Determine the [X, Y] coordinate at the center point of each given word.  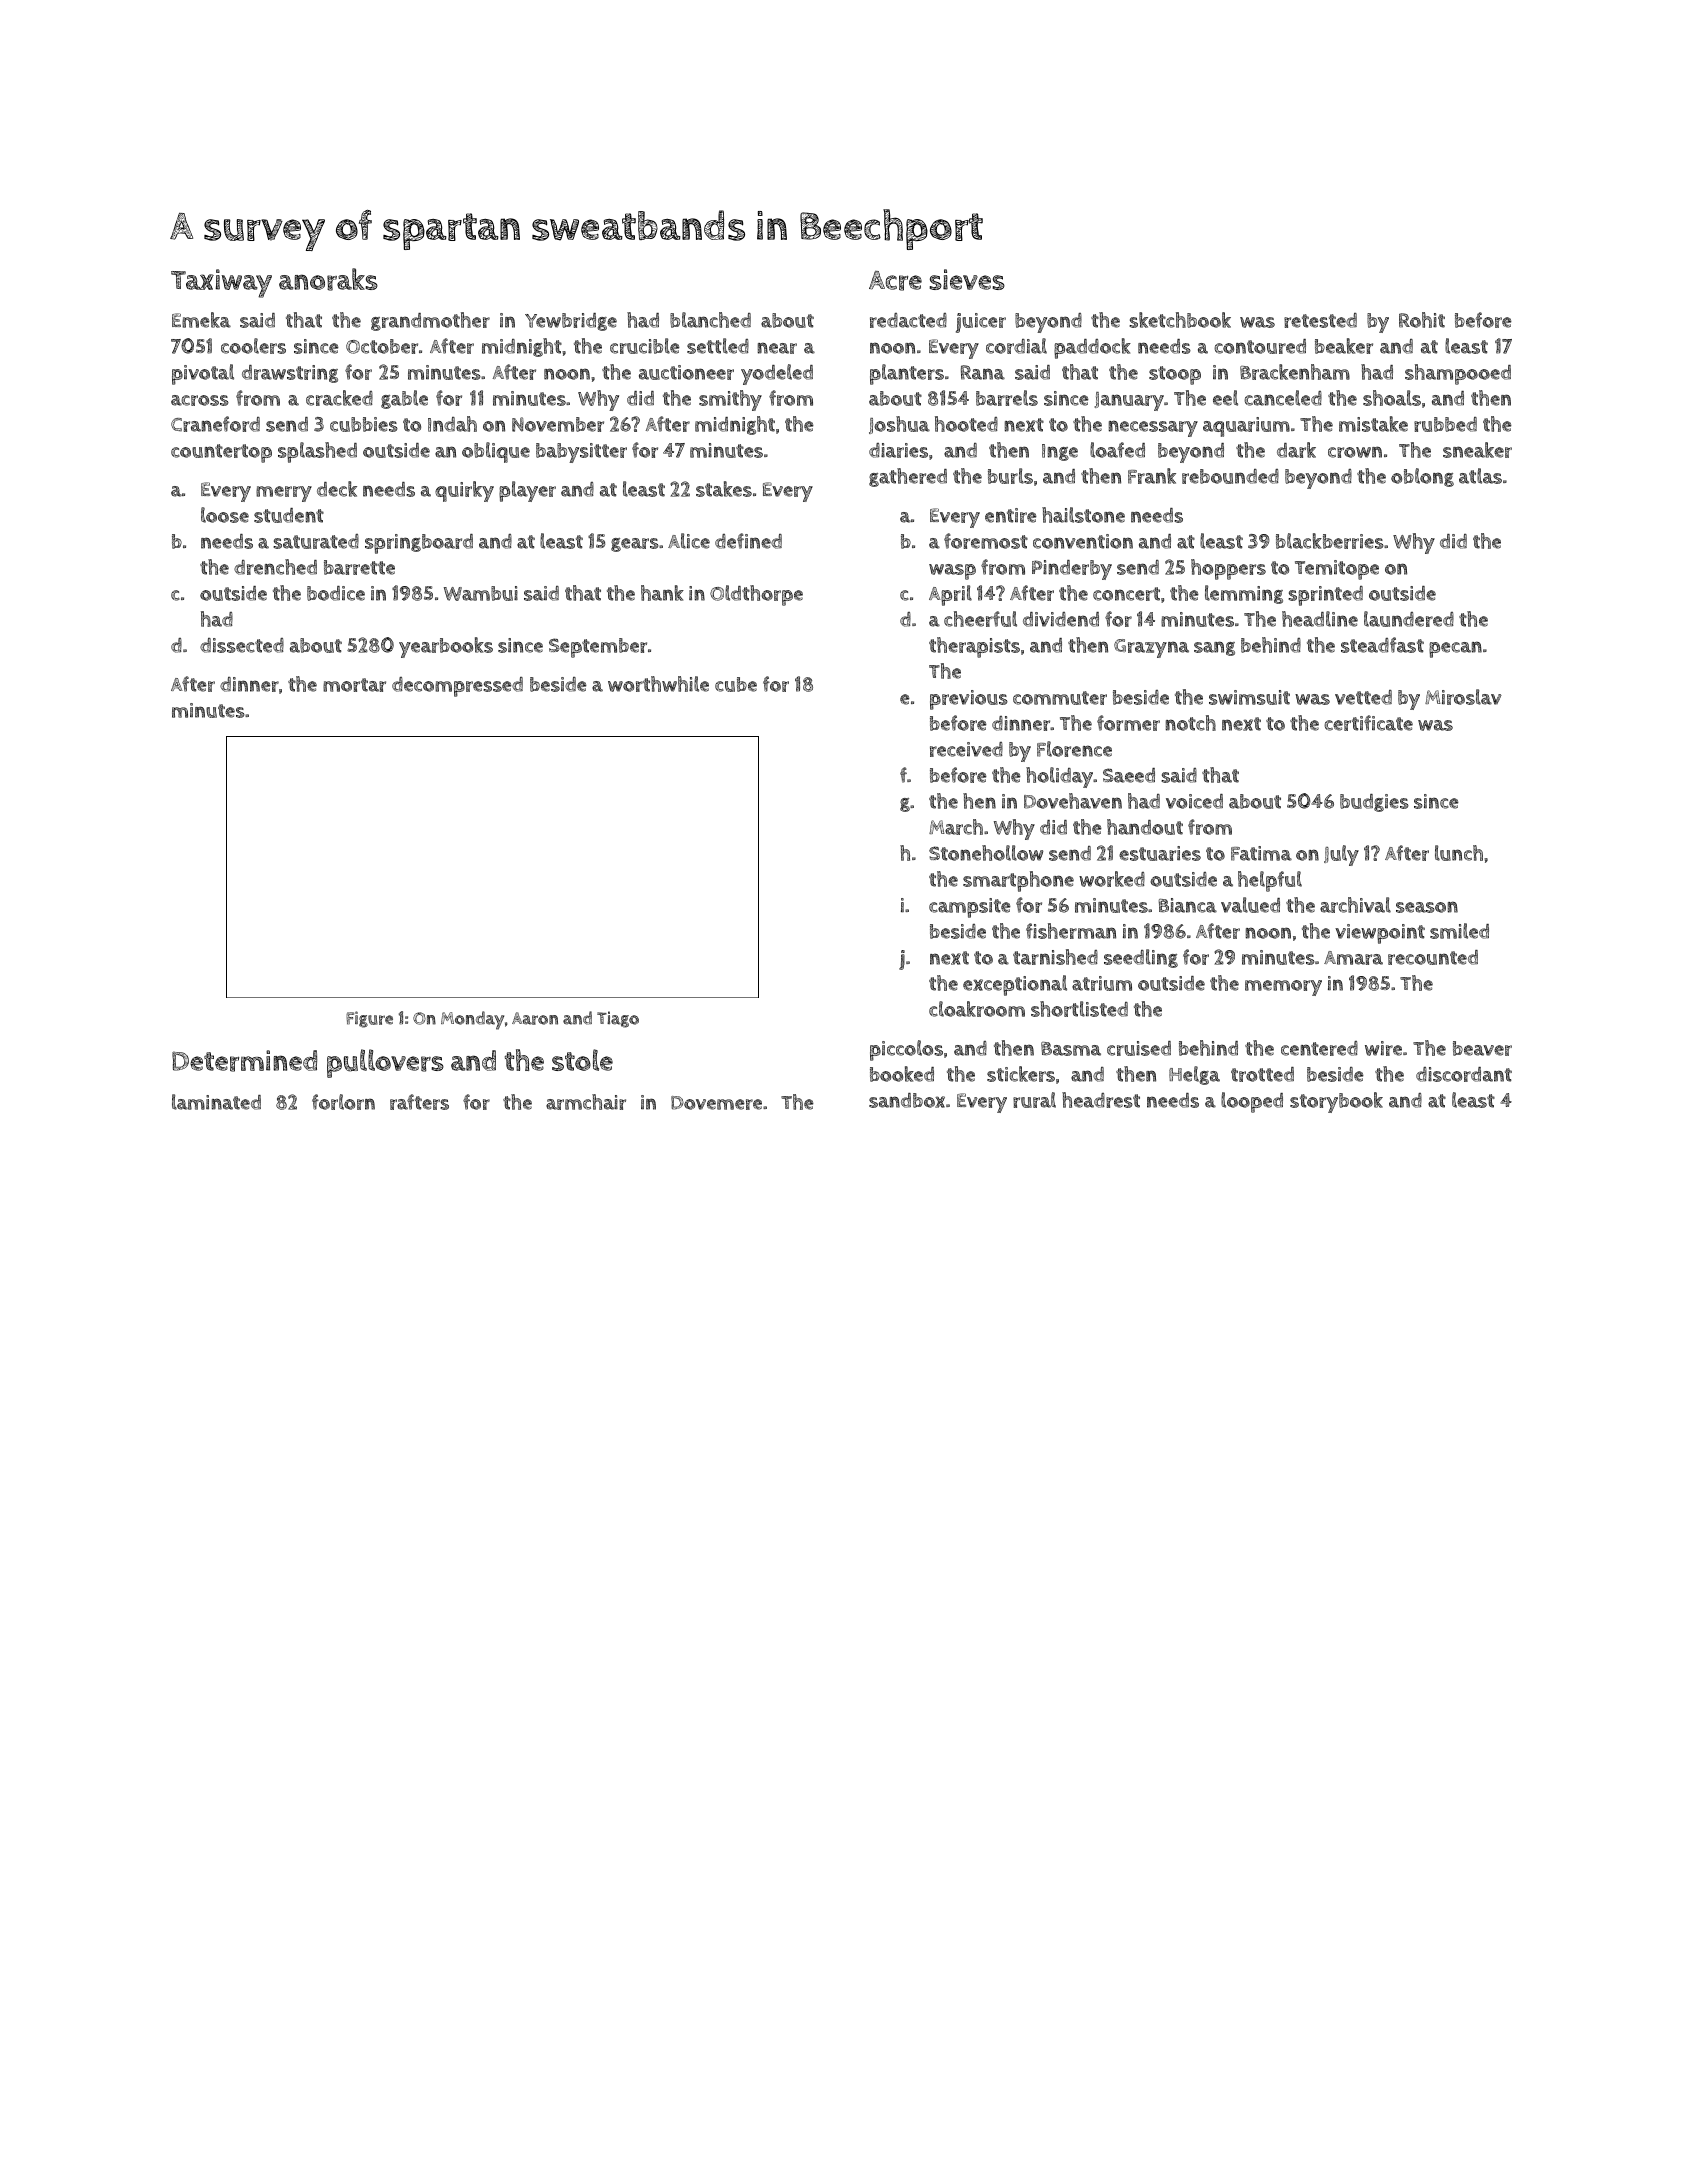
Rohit [1422, 320]
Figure [369, 1019]
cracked [339, 398]
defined [748, 541]
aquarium [1246, 427]
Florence [1074, 749]
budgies [1374, 803]
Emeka [201, 320]
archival [1355, 905]
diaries [898, 450]
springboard [419, 544]
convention [1083, 541]
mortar [354, 685]
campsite [970, 908]
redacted [908, 320]
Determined [244, 1061]
